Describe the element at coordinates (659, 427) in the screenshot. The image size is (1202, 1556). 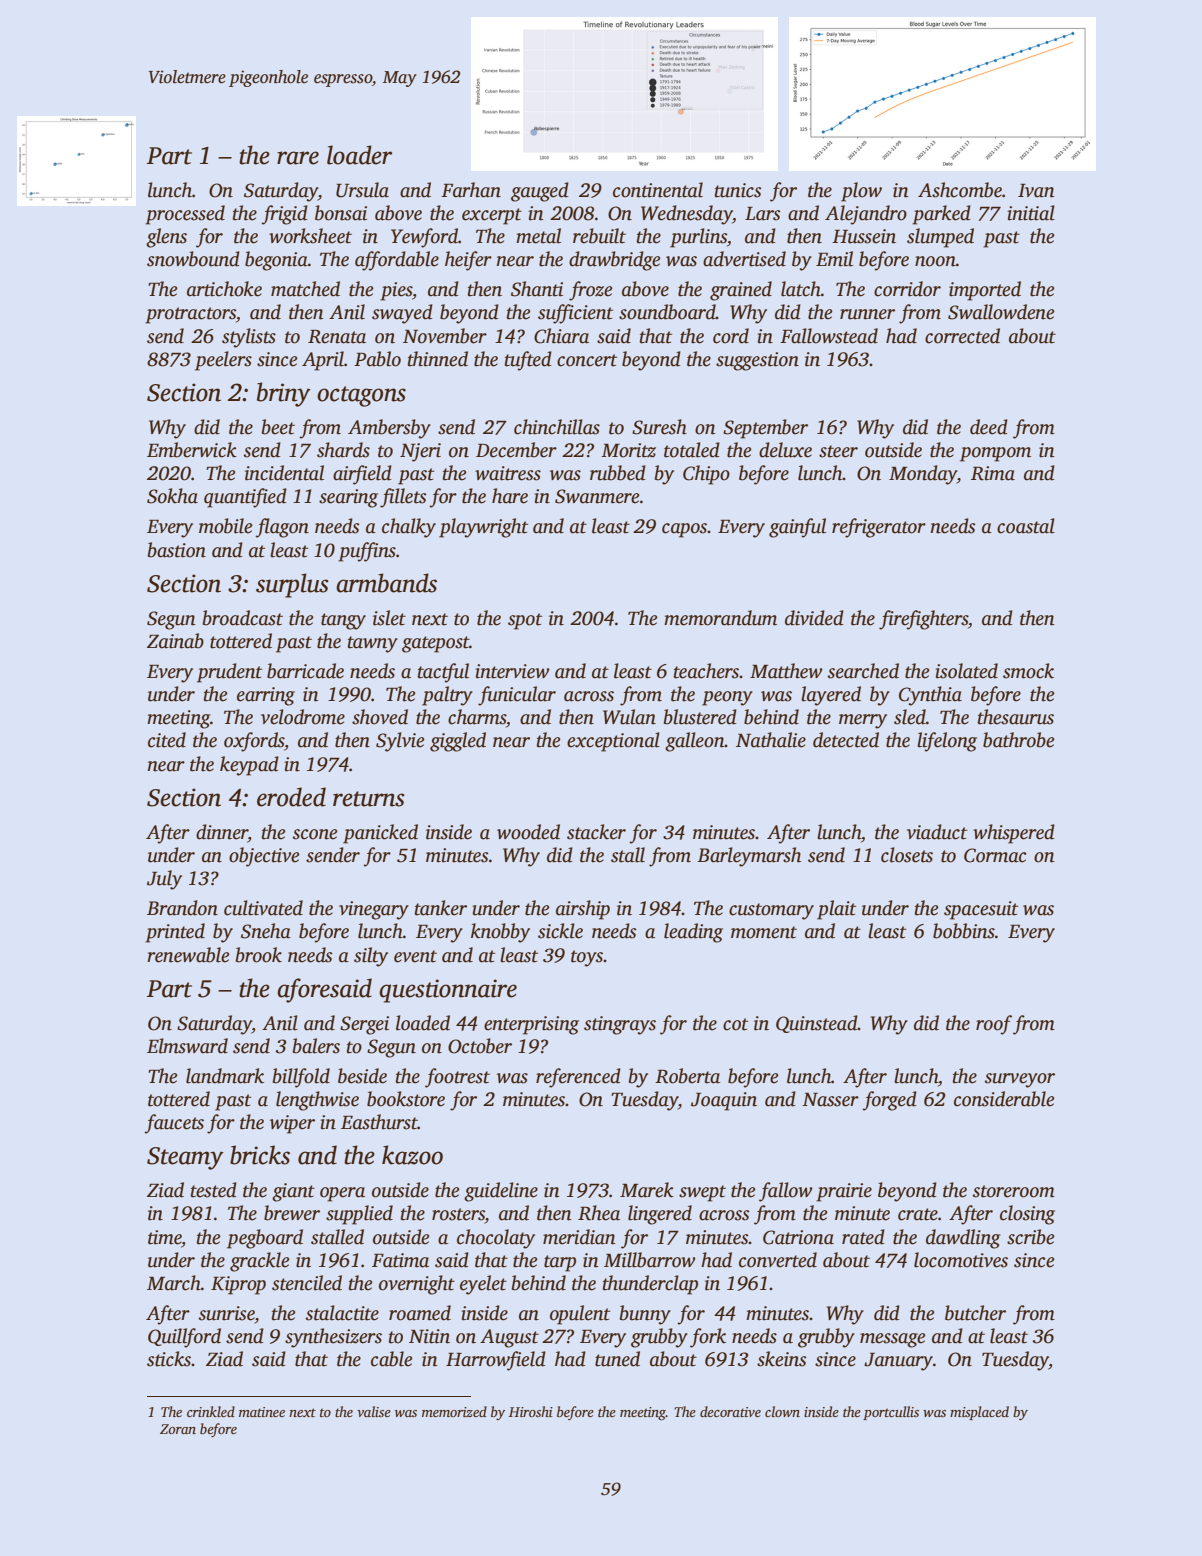
I see `Suresh` at that location.
